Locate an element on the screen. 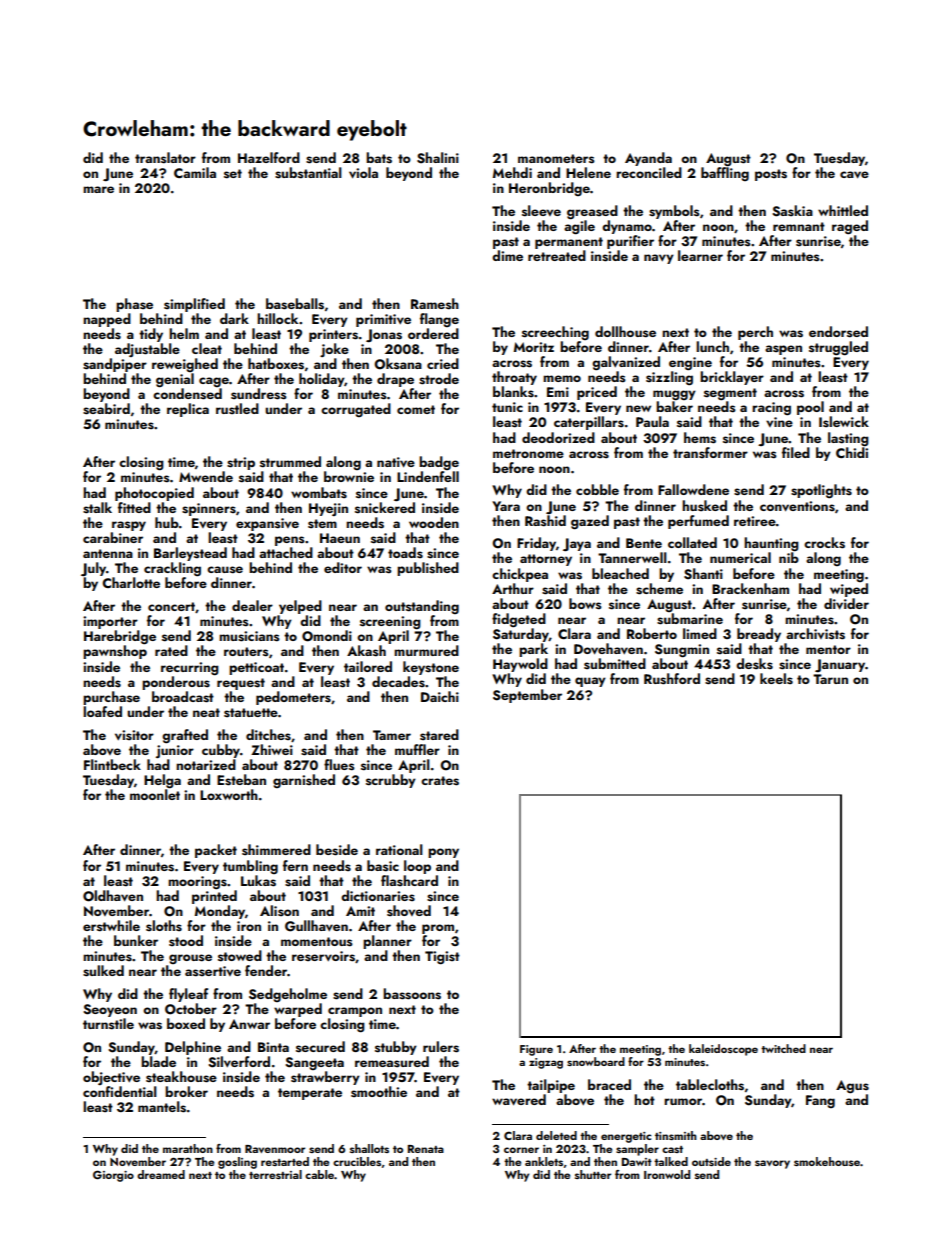  Haywold is located at coordinates (520, 665).
